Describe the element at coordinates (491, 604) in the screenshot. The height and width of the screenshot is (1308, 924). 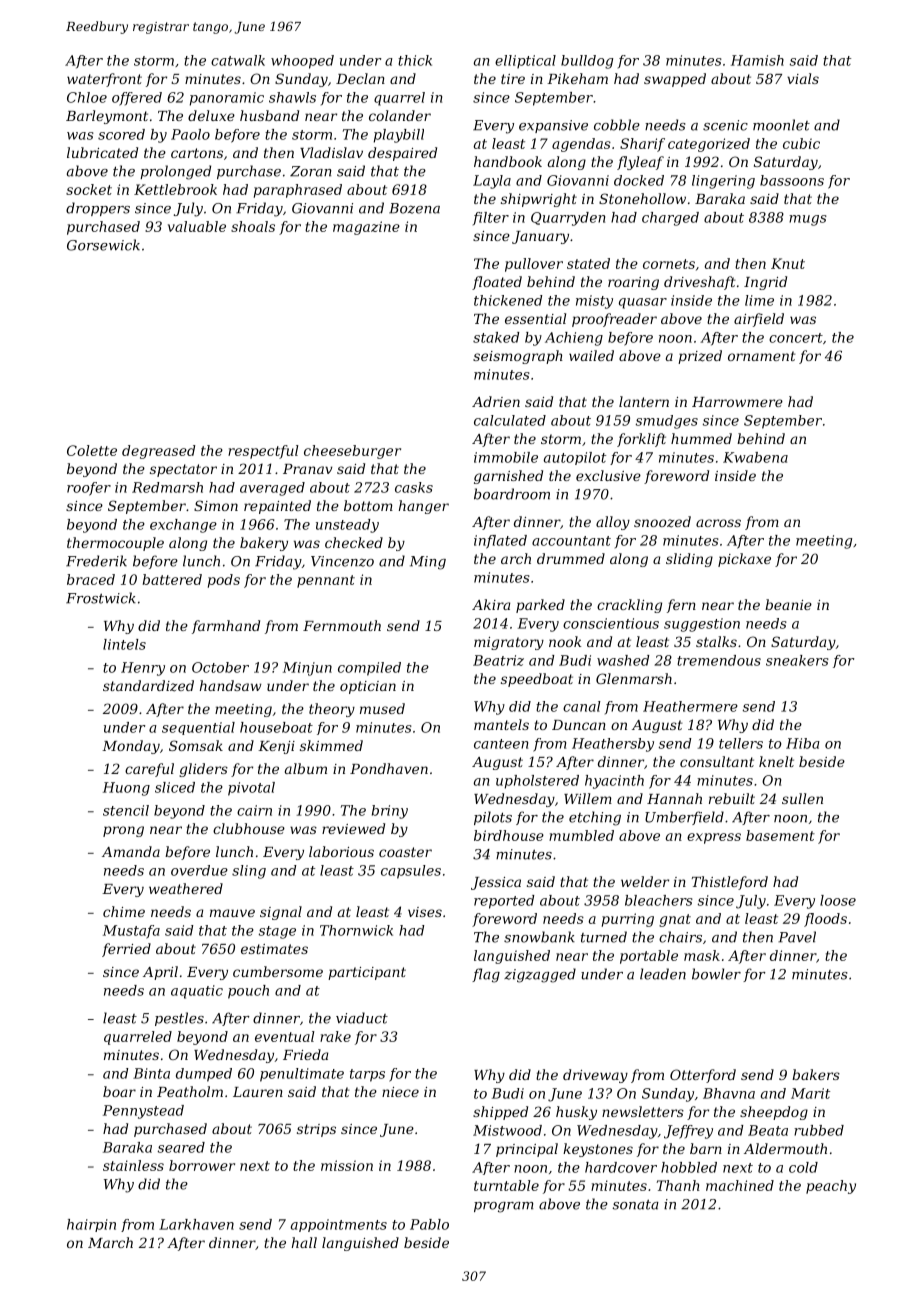
I see `Akira` at that location.
